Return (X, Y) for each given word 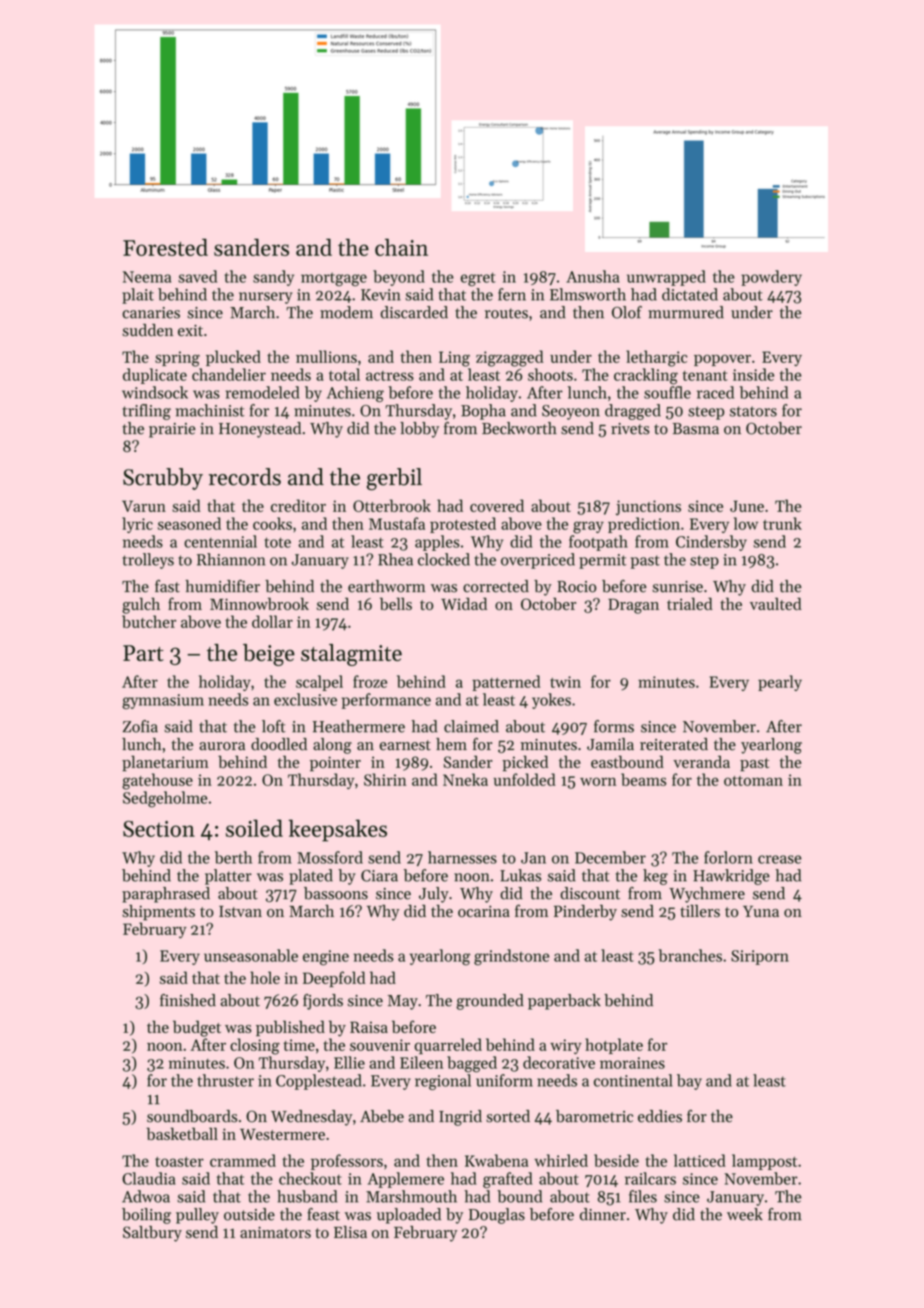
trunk (782, 523)
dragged (633, 412)
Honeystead (260, 430)
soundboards (192, 1116)
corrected (496, 586)
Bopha (483, 412)
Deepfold (334, 979)
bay (689, 1082)
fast (167, 586)
